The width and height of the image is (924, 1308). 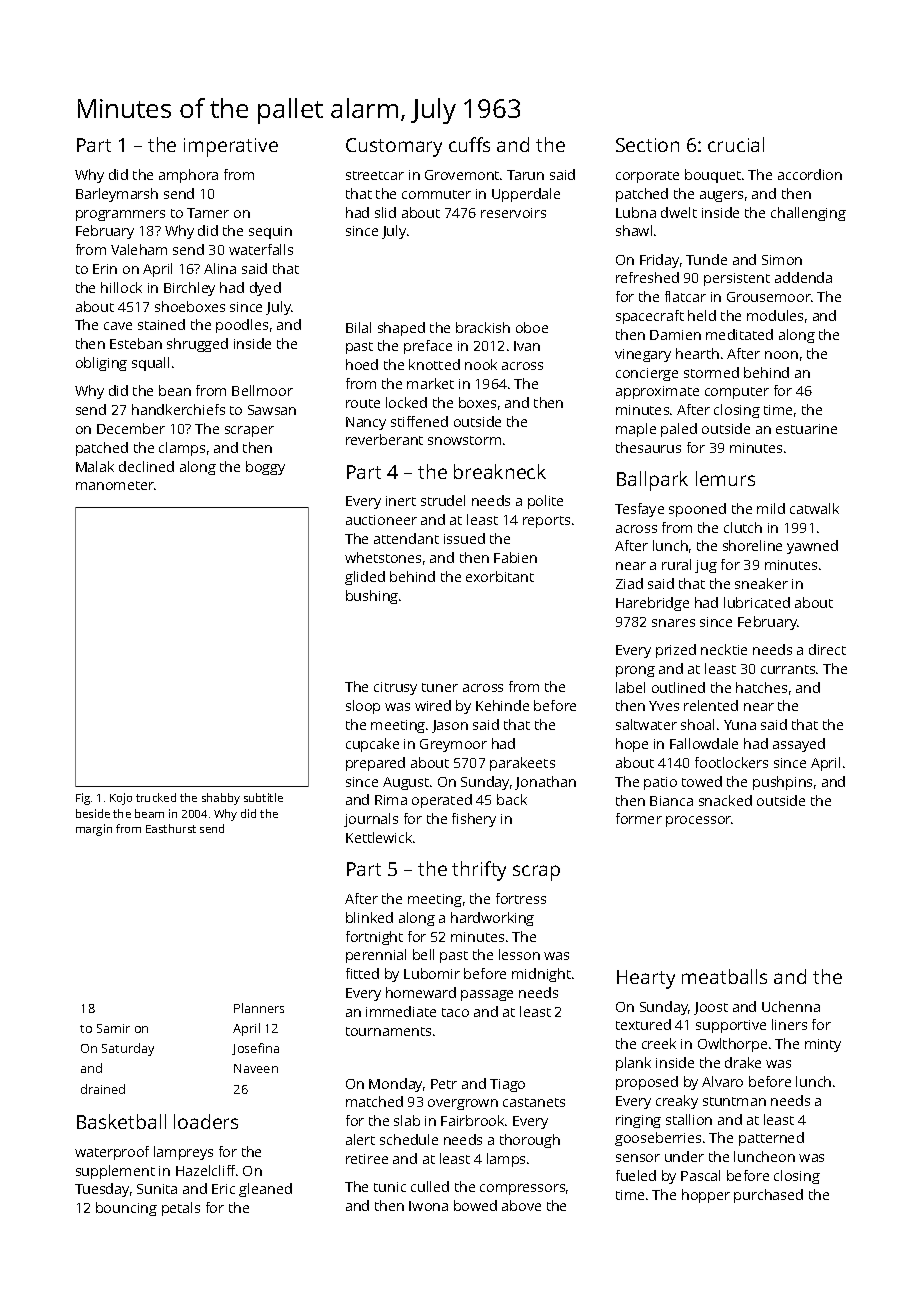 I want to click on amphora, so click(x=188, y=176).
